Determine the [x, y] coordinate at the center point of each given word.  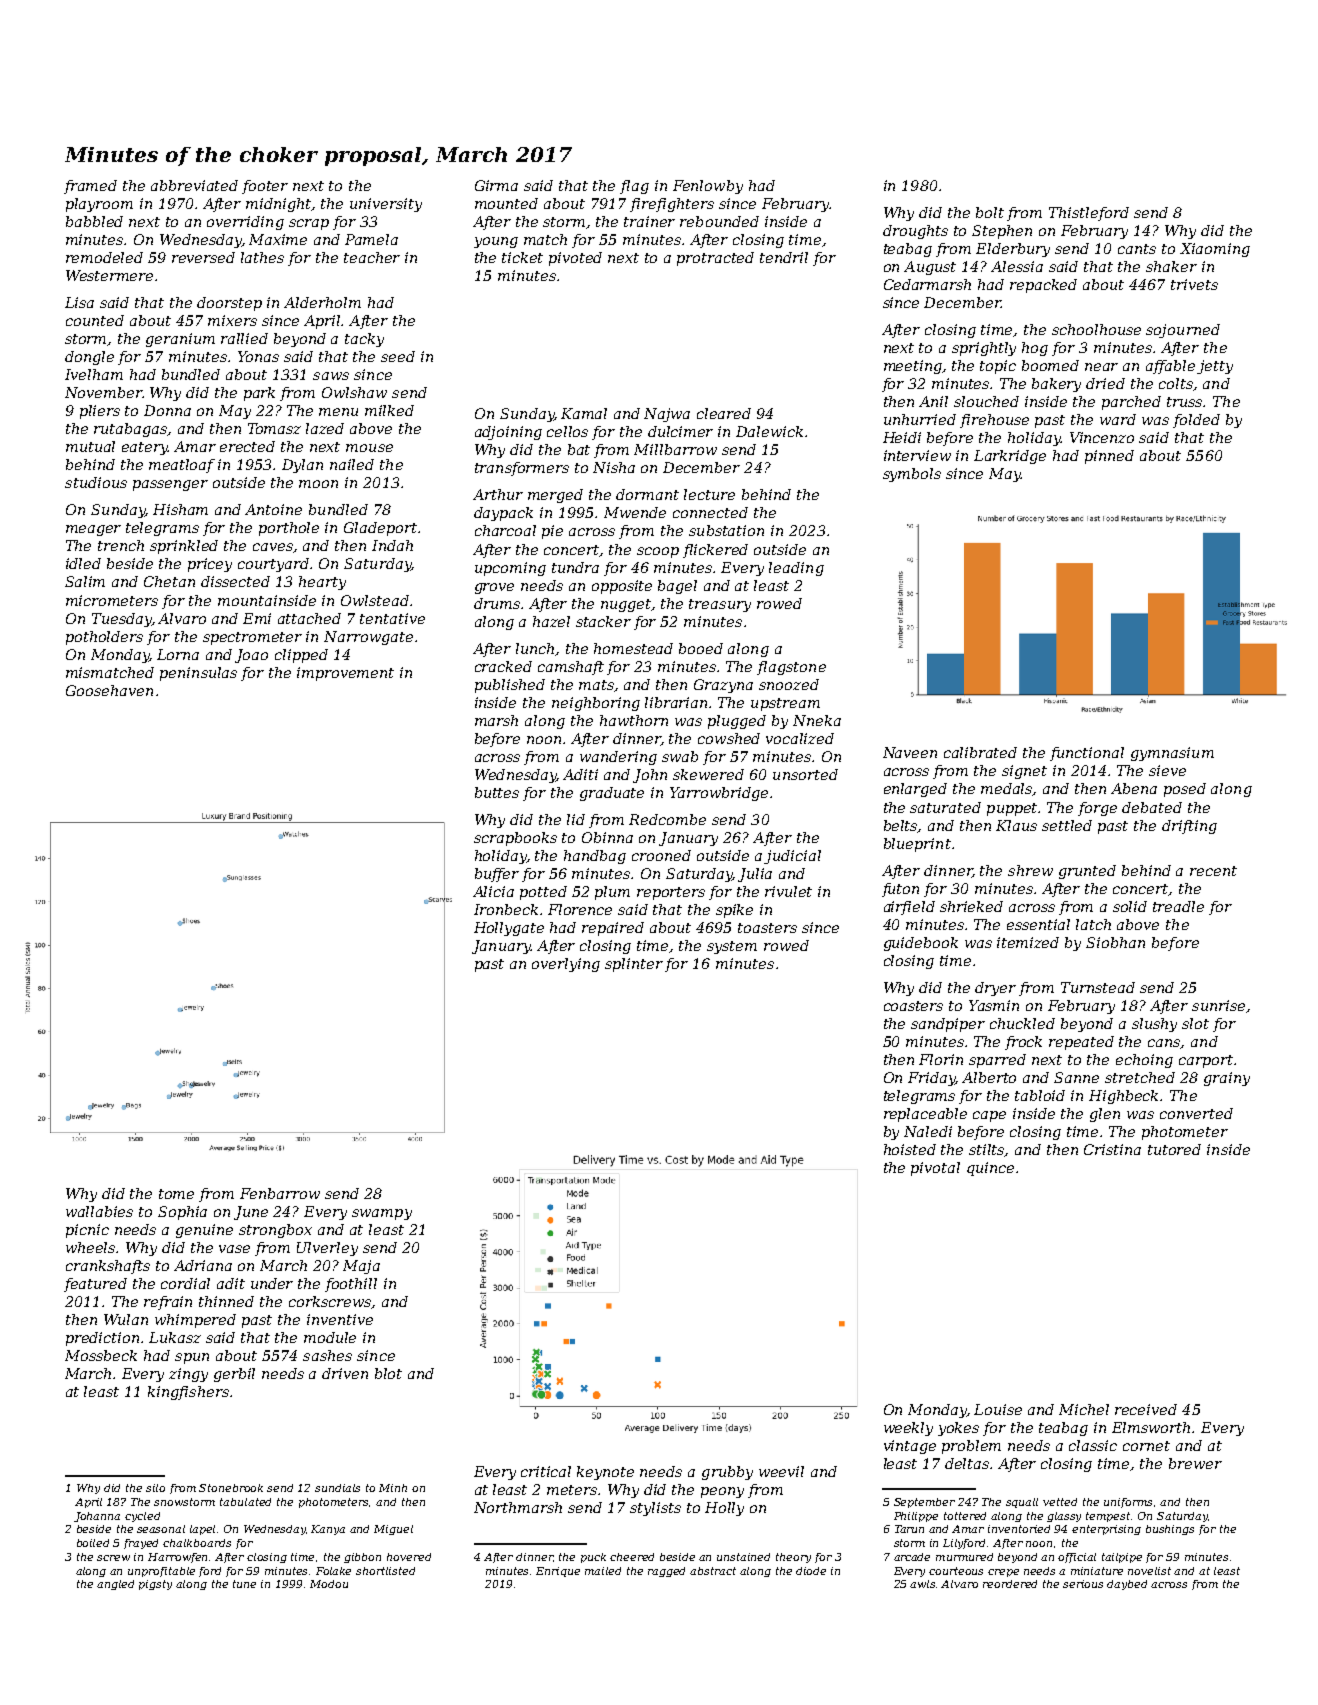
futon [900, 890]
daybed [1127, 1585]
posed [1185, 790]
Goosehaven [109, 690]
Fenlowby [708, 187]
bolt [990, 212]
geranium [180, 340]
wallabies [99, 1211]
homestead [633, 648]
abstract [713, 1571]
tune [244, 1584]
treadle [1178, 906]
